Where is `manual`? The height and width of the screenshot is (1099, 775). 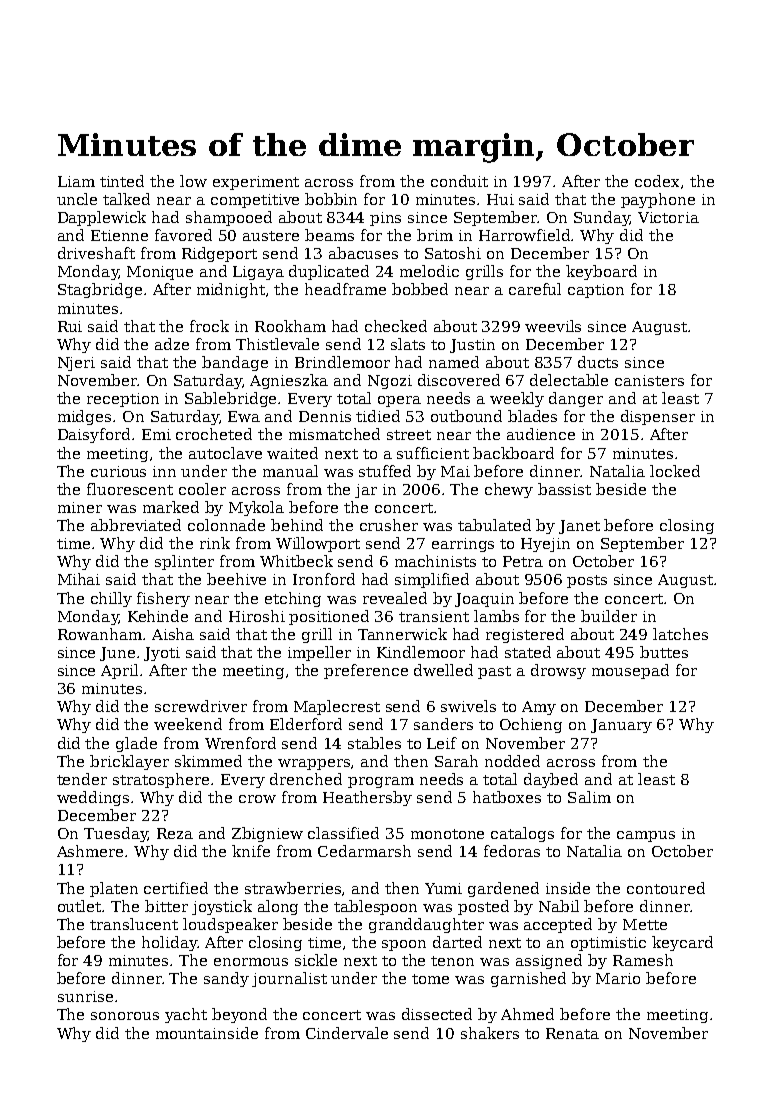 manual is located at coordinates (290, 471).
